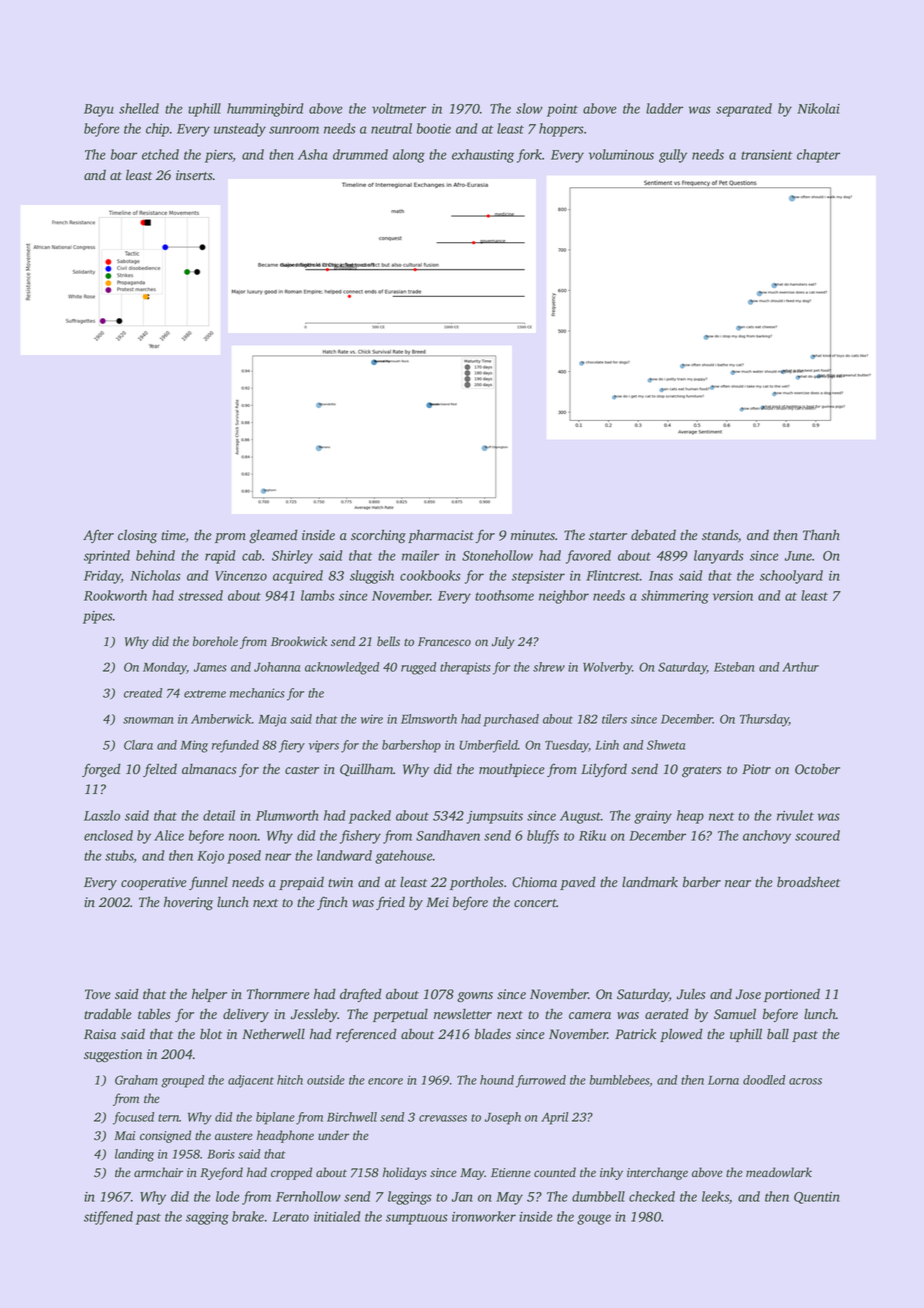 The height and width of the image is (1308, 924). What do you see at coordinates (234, 1136) in the image?
I see `austere` at bounding box center [234, 1136].
